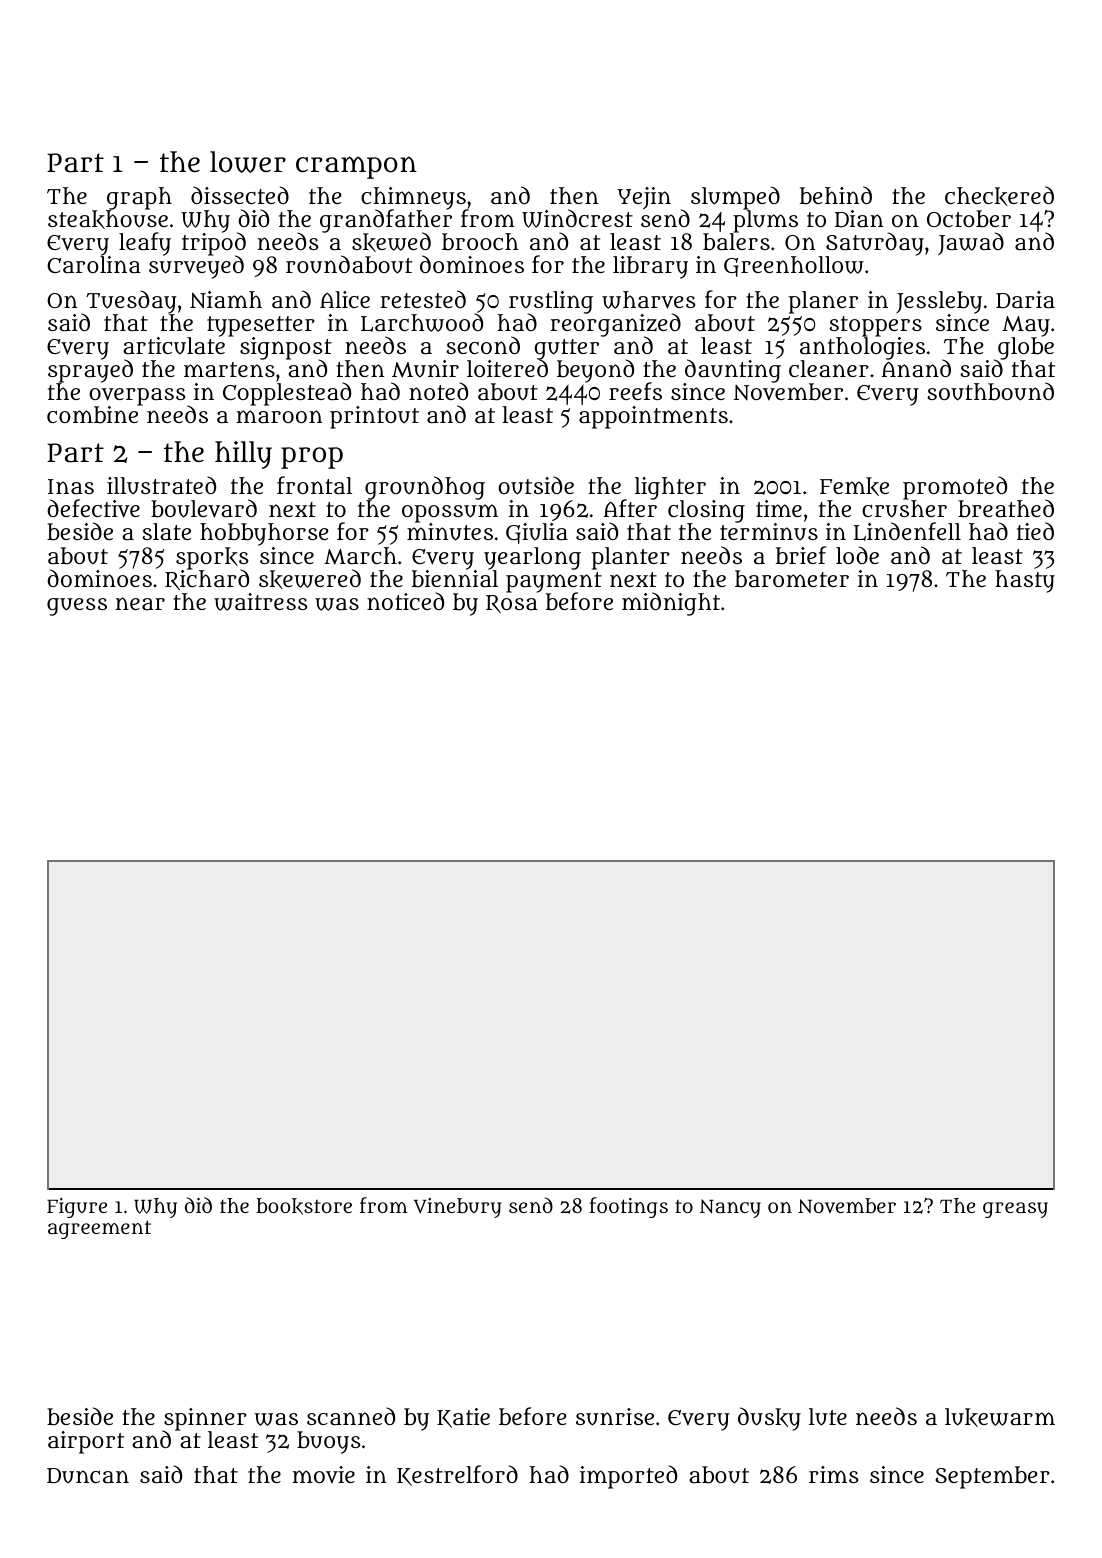 The image size is (1102, 1558). Describe the element at coordinates (859, 218) in the screenshot. I see `Dian` at that location.
